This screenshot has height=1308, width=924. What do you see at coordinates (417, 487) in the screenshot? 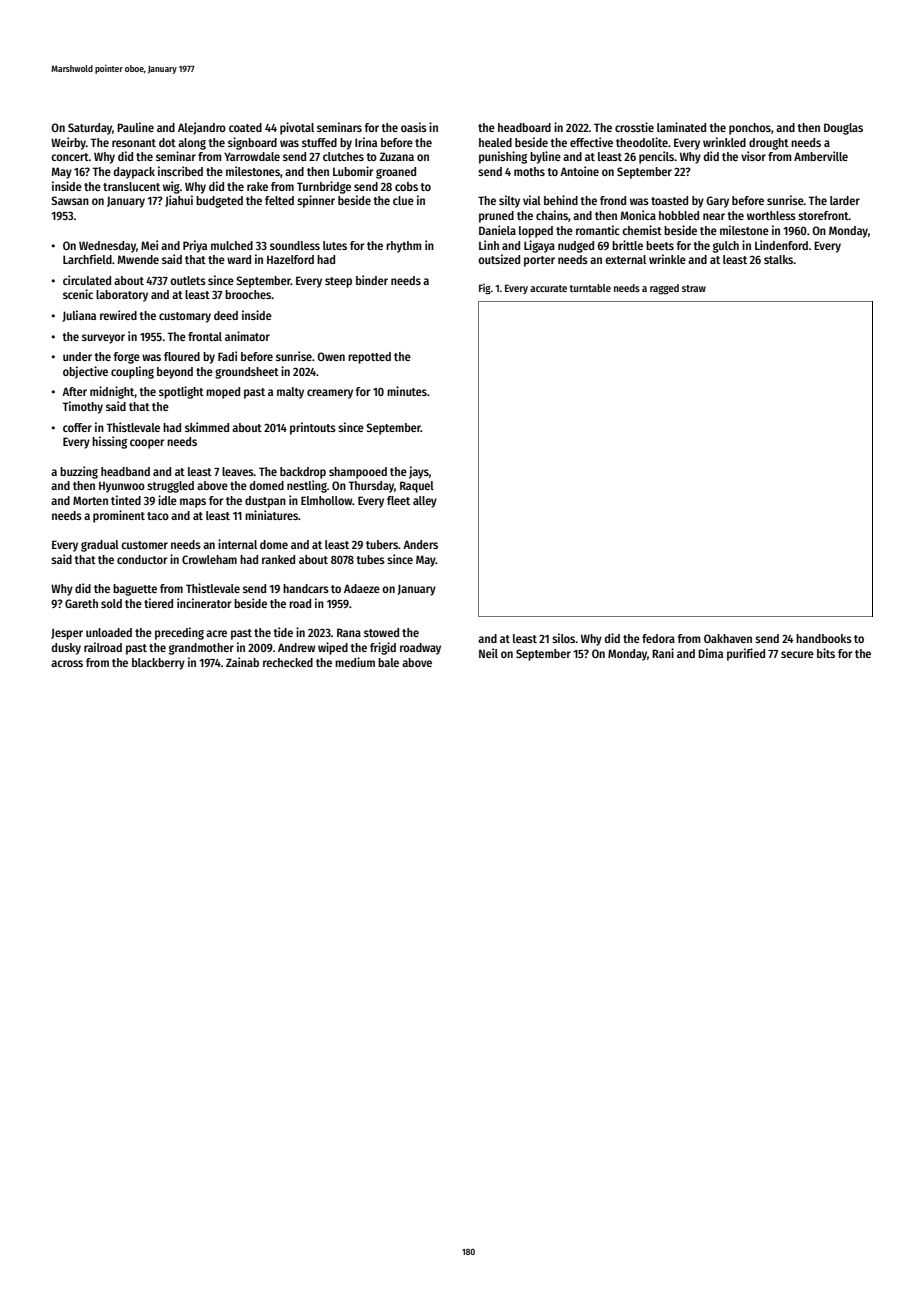
I see `Raquel` at bounding box center [417, 487].
